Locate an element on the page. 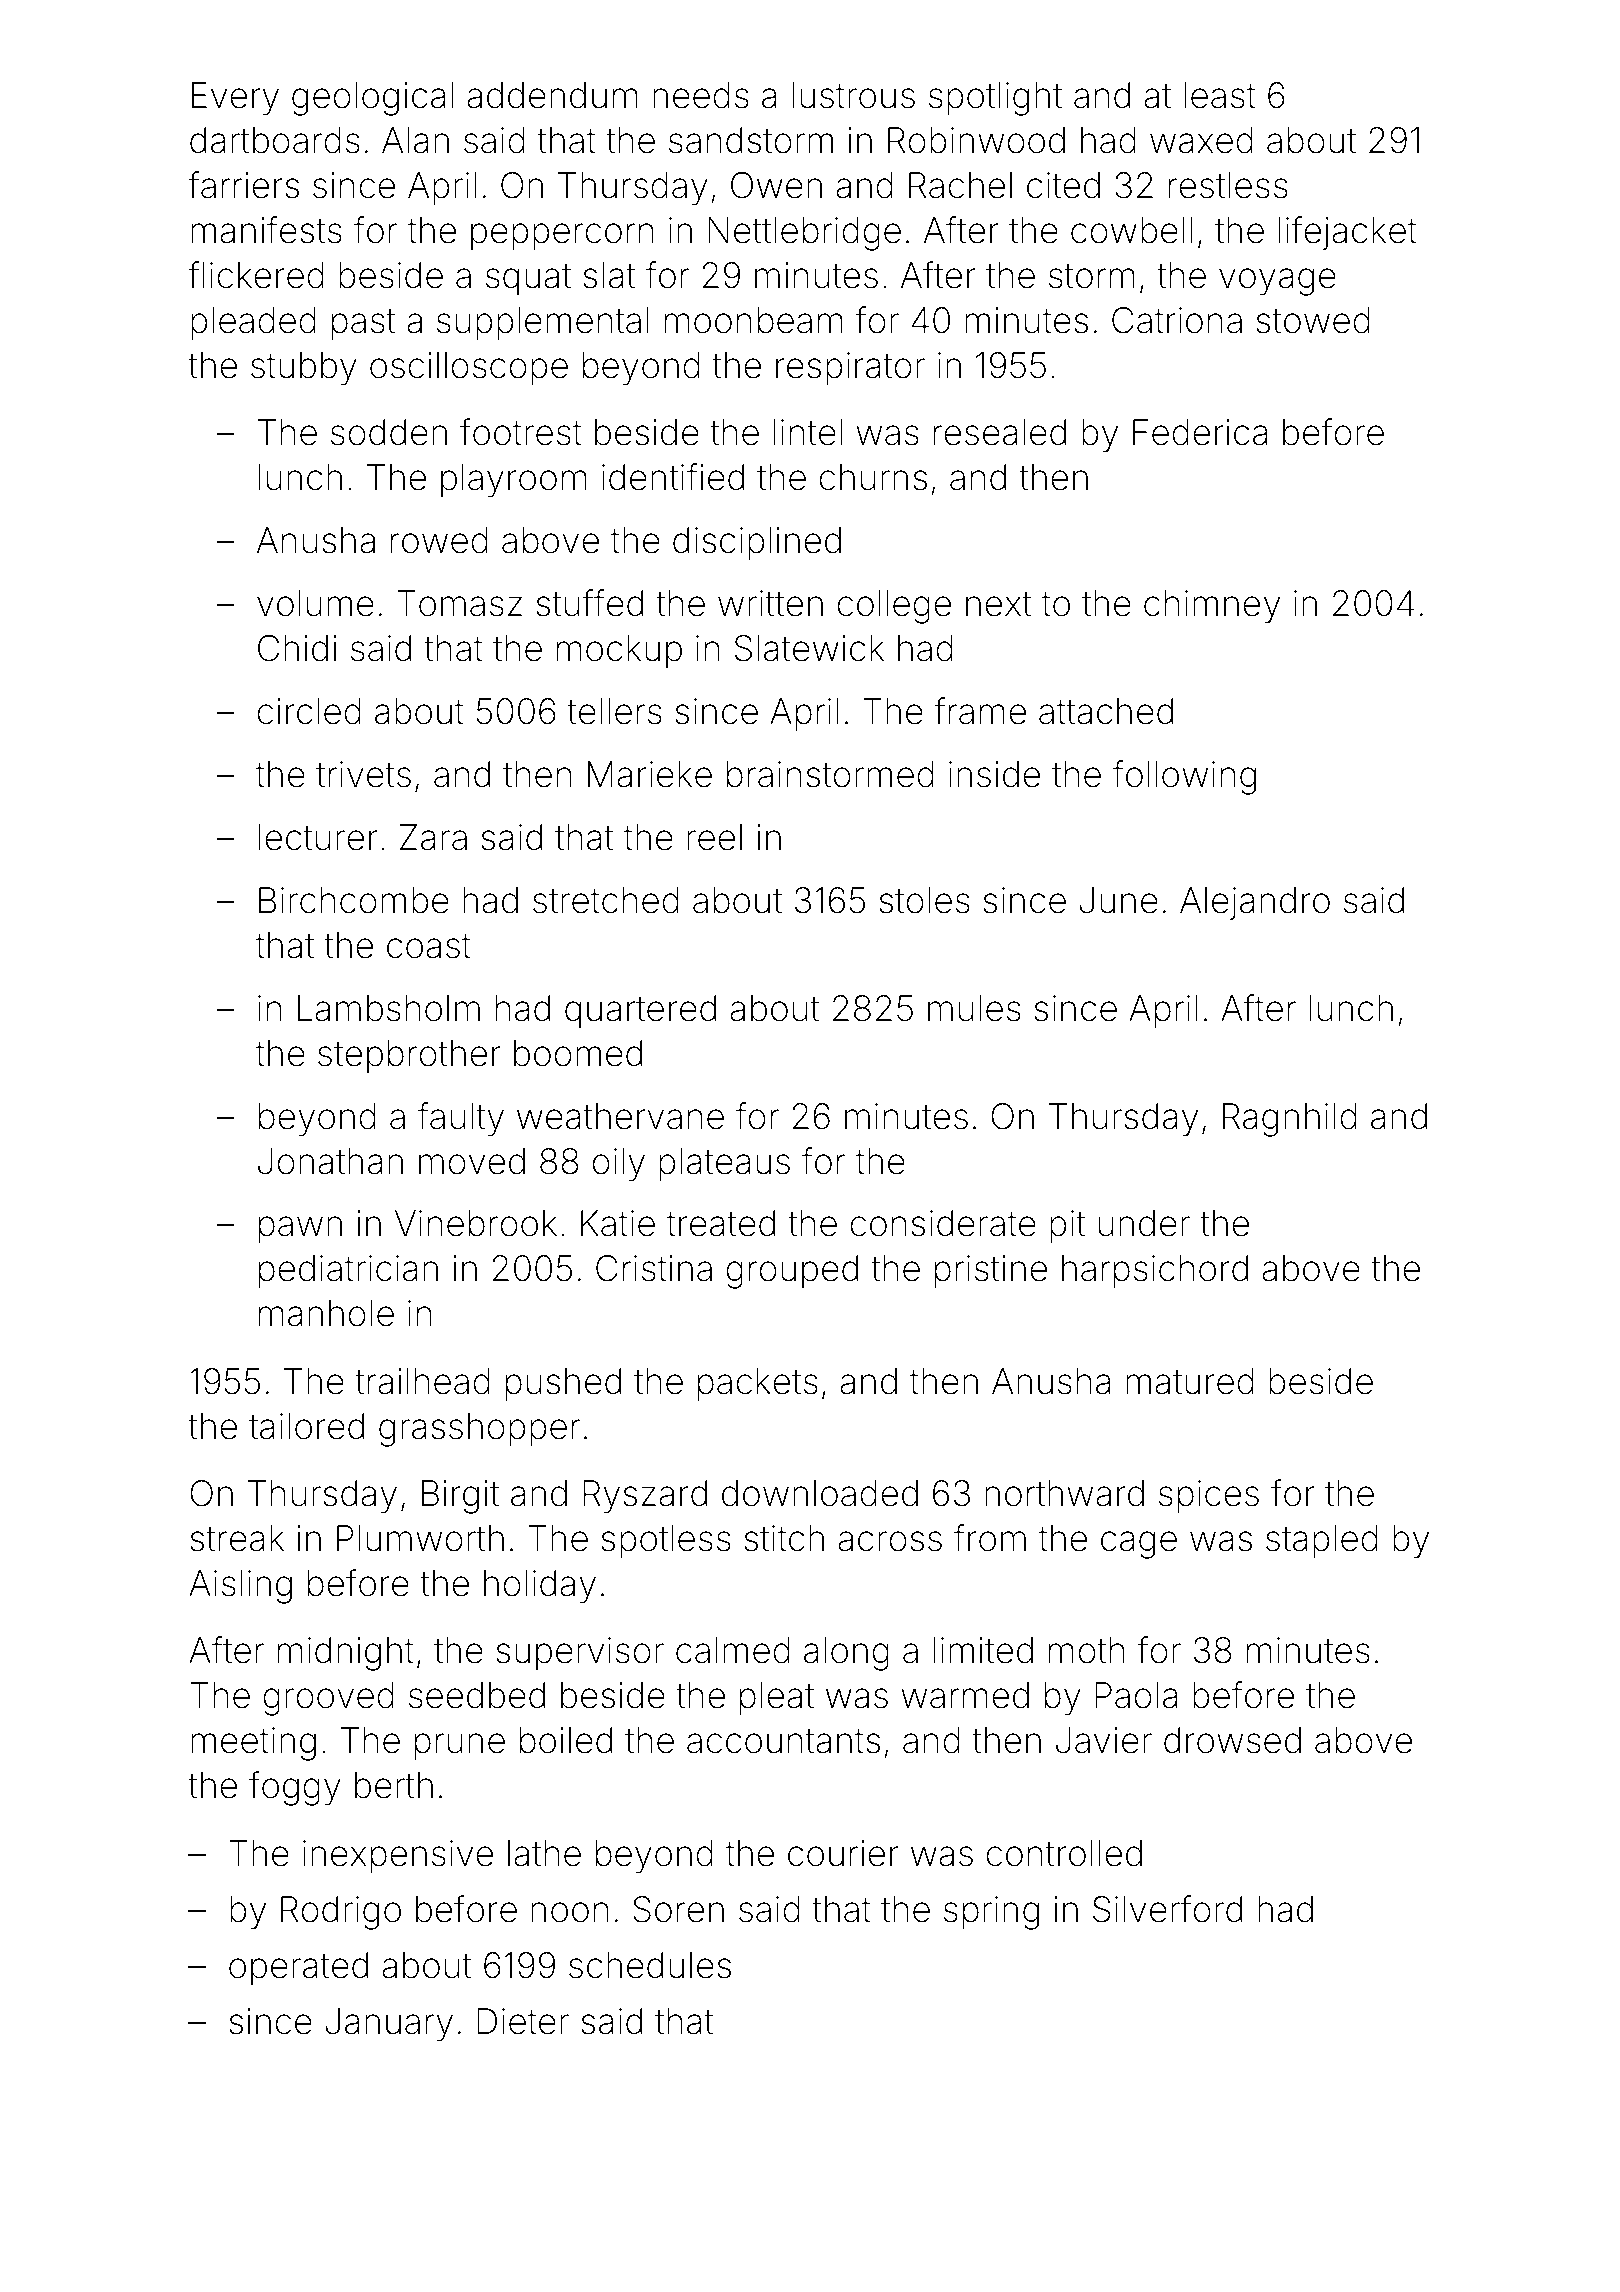 The image size is (1620, 2292). schedules is located at coordinates (650, 1965).
